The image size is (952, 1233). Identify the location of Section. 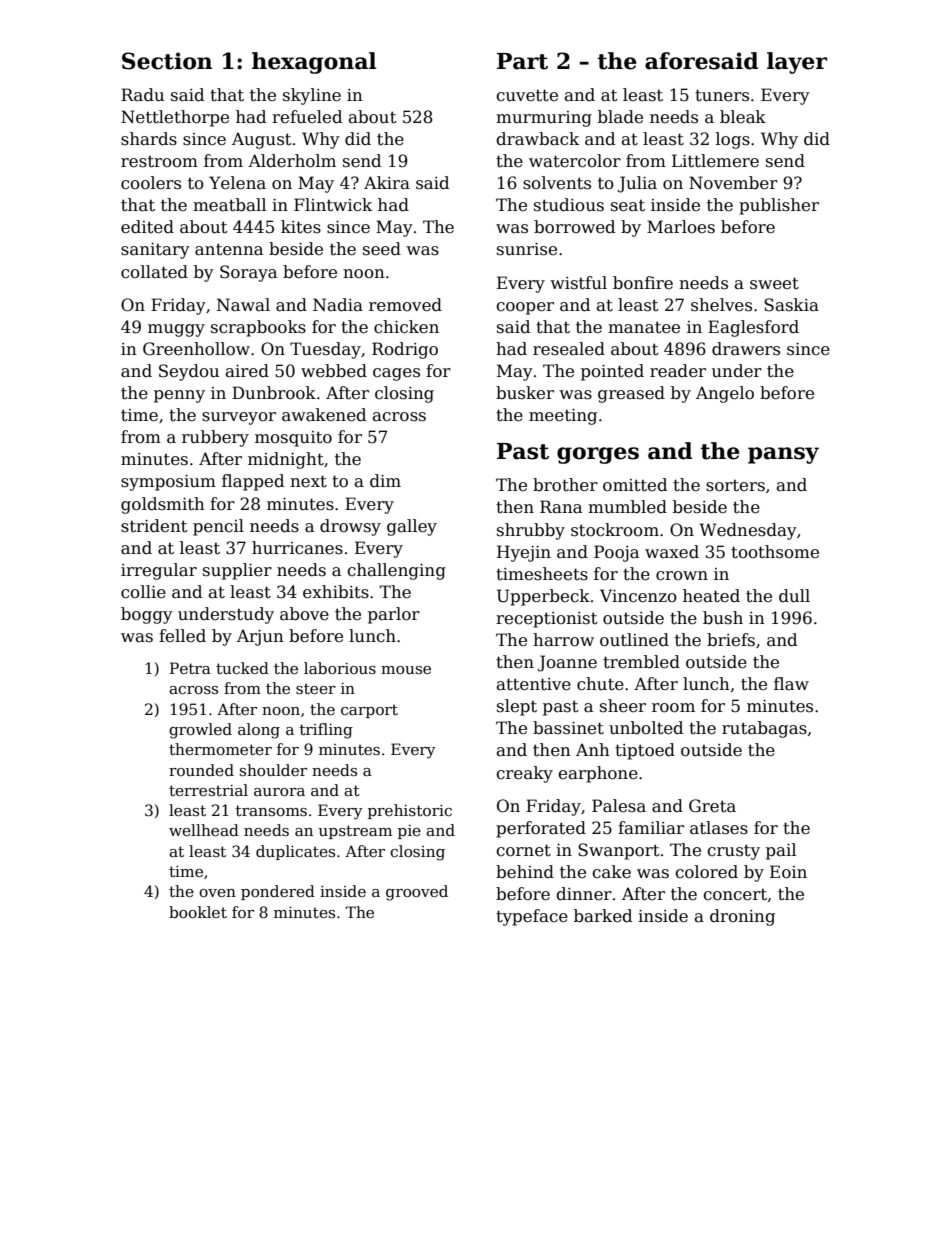
(167, 61).
